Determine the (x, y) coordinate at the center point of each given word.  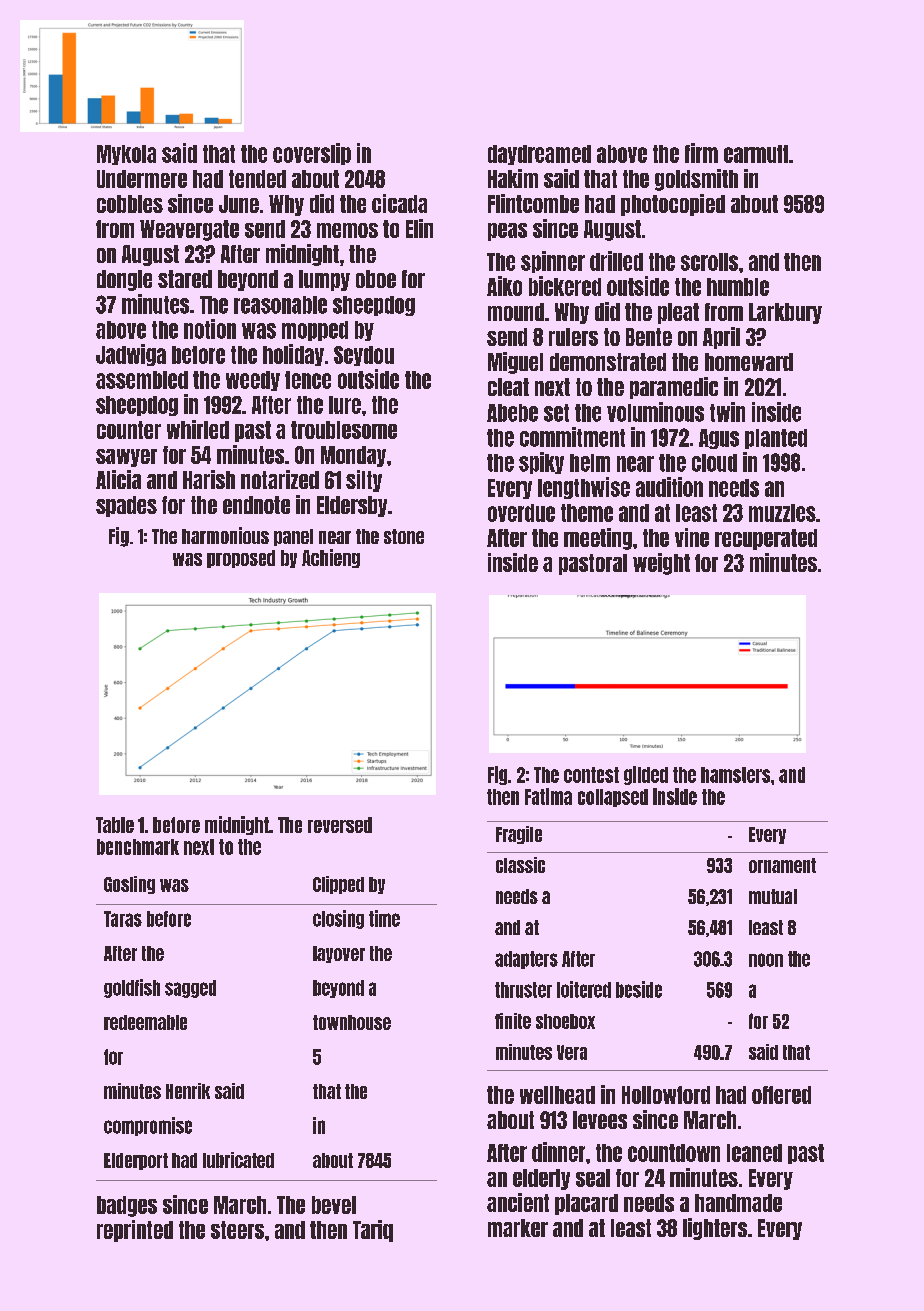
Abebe (512, 413)
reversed (340, 825)
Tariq (373, 1231)
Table (115, 825)
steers (237, 1230)
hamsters (735, 775)
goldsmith (696, 180)
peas (507, 232)
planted (776, 439)
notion (210, 329)
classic (520, 865)
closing (338, 919)
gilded (646, 775)
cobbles (130, 204)
